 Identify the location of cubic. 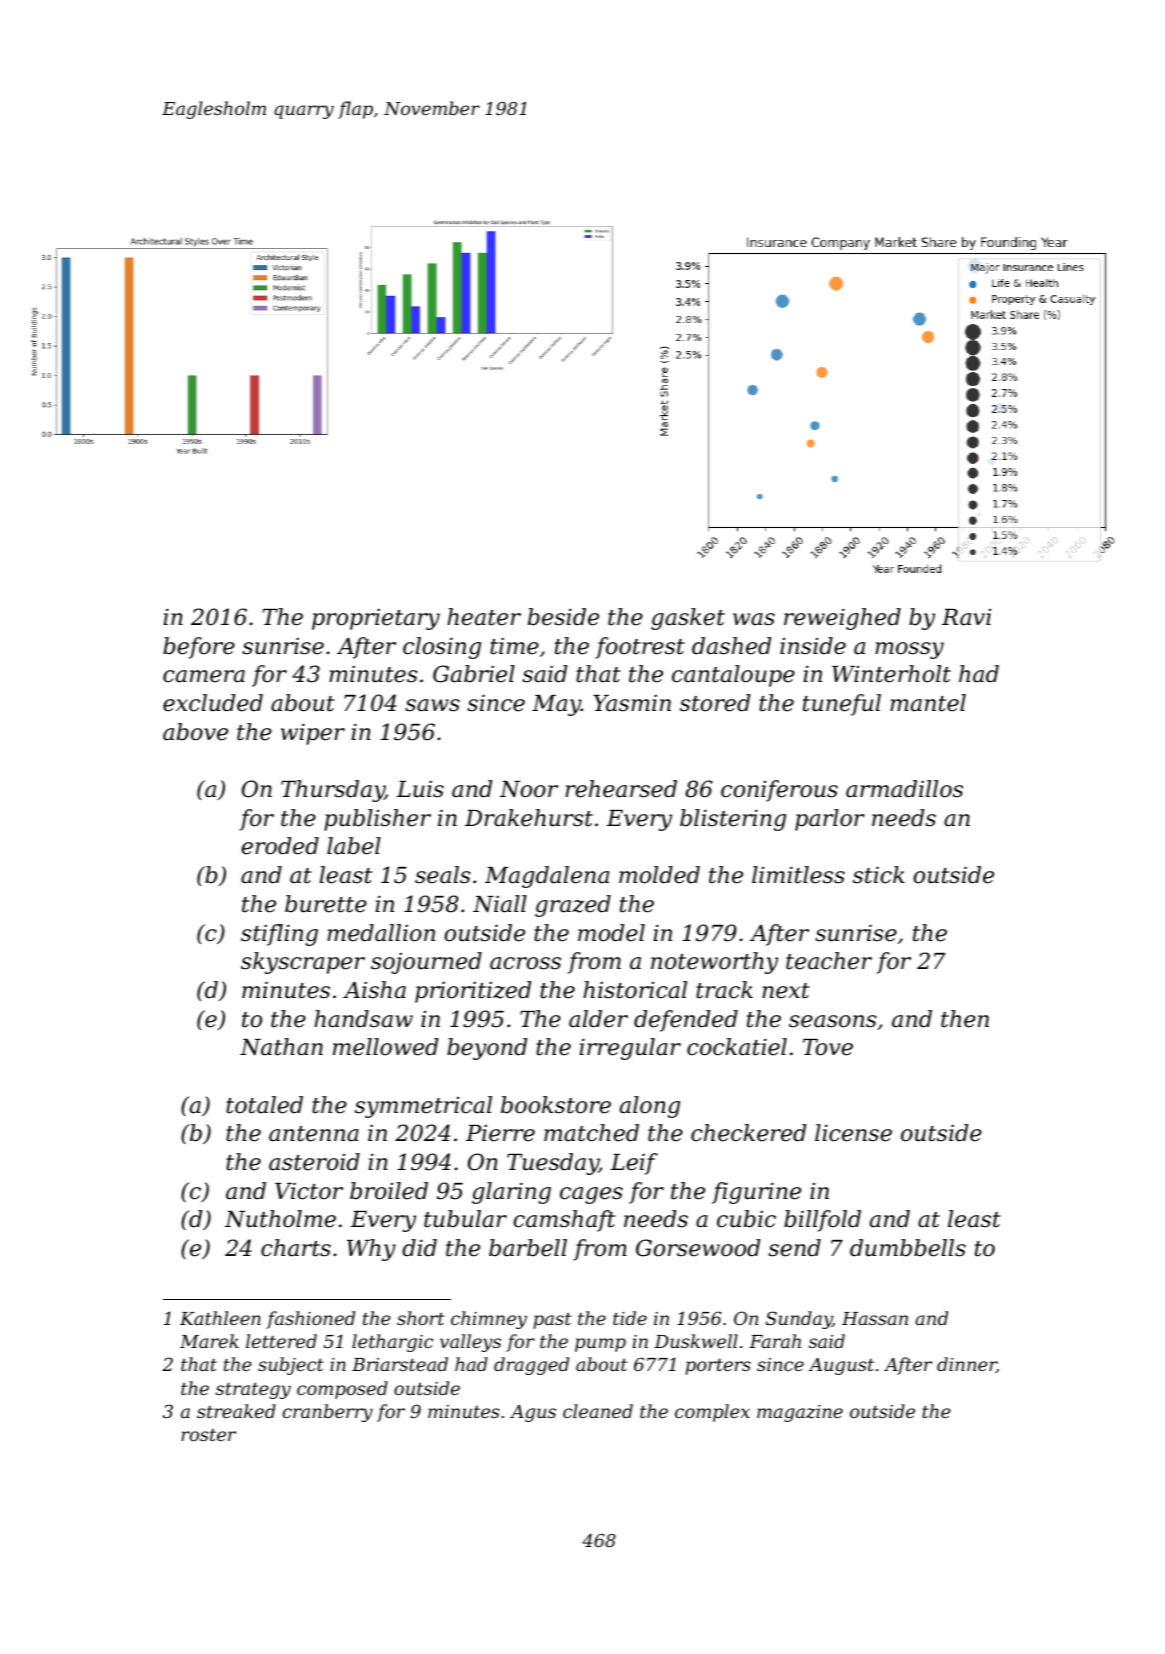
(746, 1219).
